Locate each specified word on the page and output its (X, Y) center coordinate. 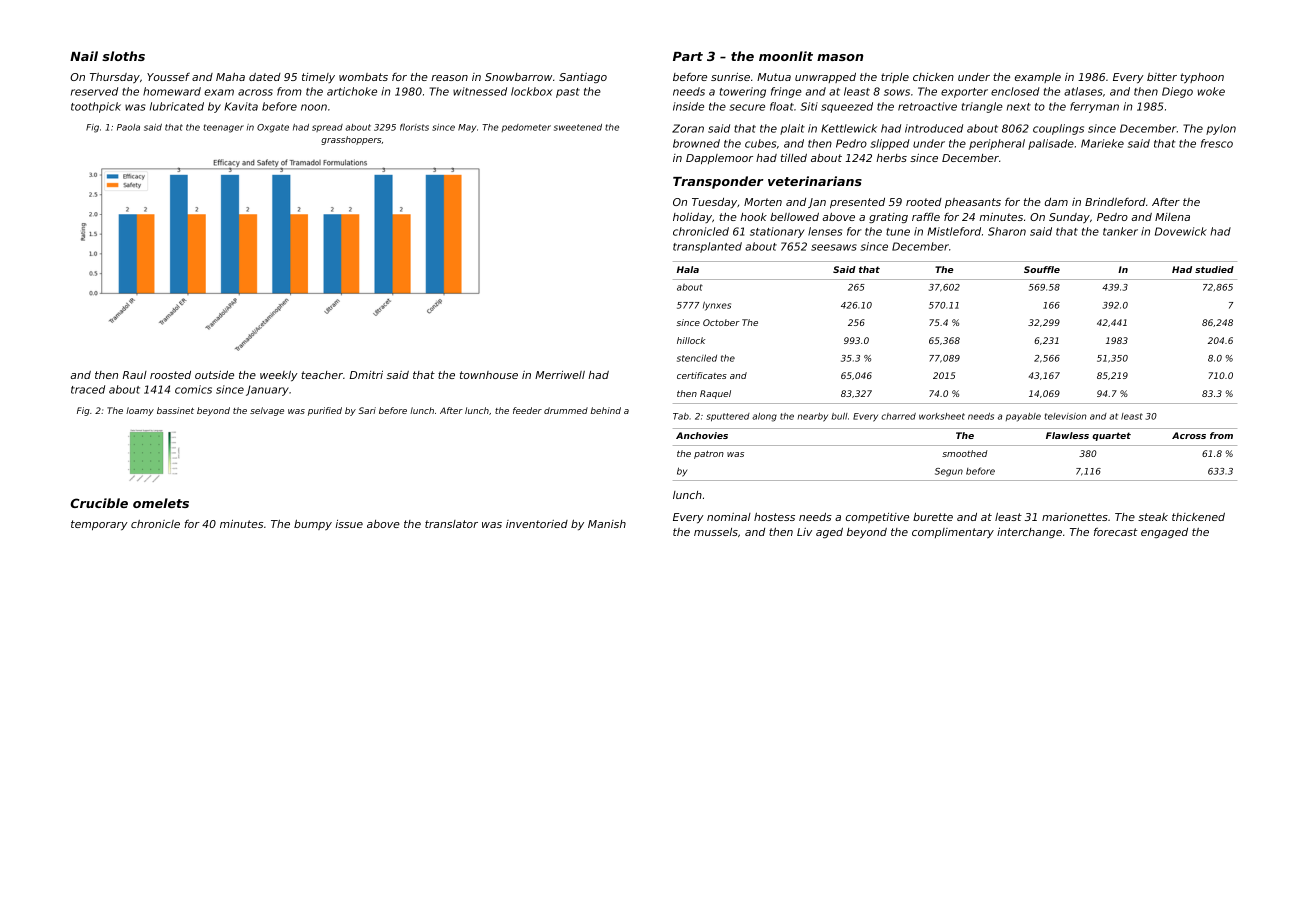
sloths (123, 56)
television (1065, 416)
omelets (161, 503)
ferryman (1094, 107)
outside (214, 375)
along (764, 417)
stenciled (697, 358)
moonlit (786, 56)
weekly (279, 376)
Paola (128, 127)
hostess (774, 517)
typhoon (1202, 78)
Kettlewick (849, 128)
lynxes (717, 306)
